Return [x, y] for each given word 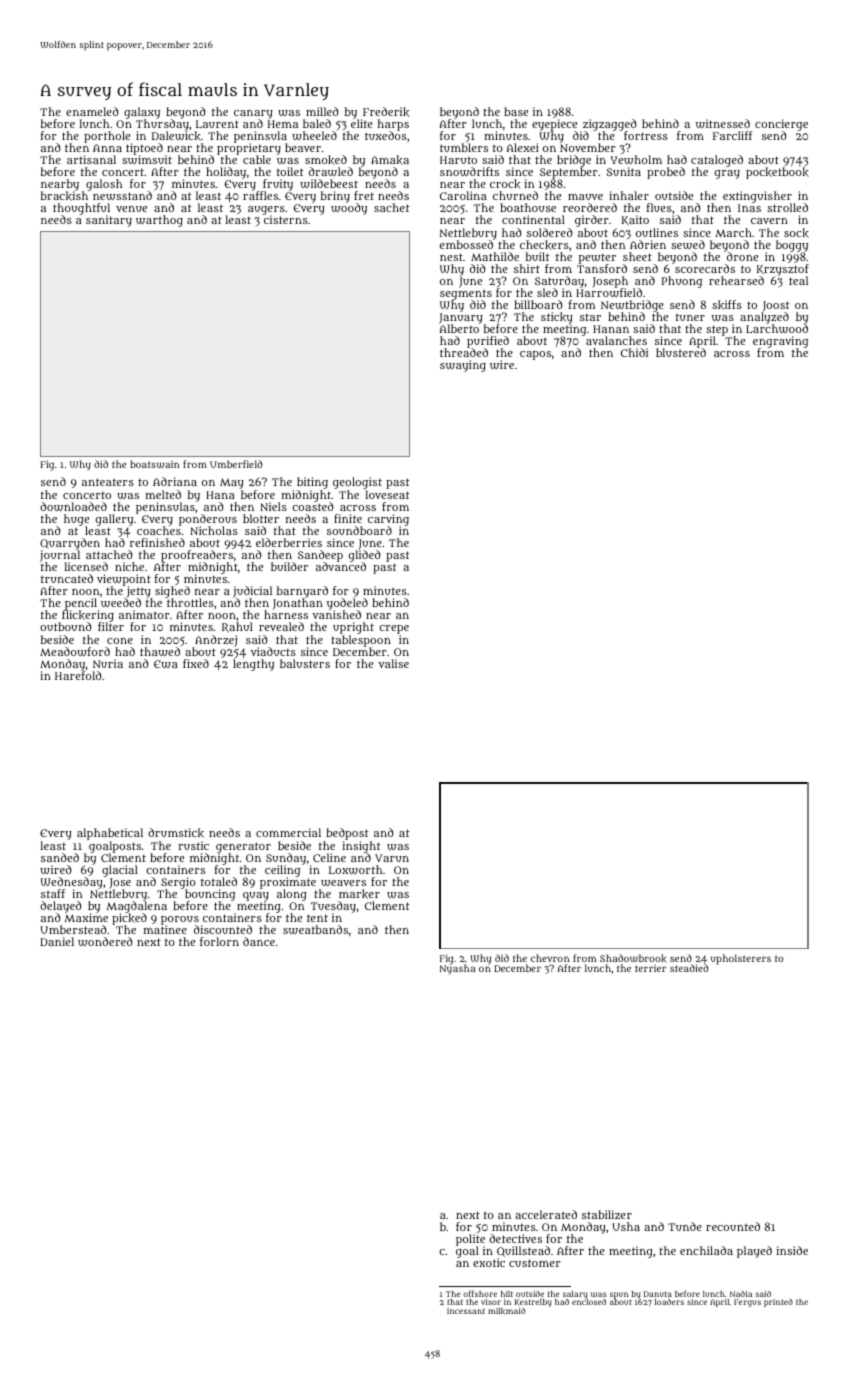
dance [259, 941]
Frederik [386, 112]
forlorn [219, 941]
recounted [733, 1226]
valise [393, 663]
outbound [66, 626]
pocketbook [777, 173]
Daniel [57, 941]
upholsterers [741, 959]
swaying [463, 366]
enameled [92, 111]
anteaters [108, 482]
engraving [780, 342]
